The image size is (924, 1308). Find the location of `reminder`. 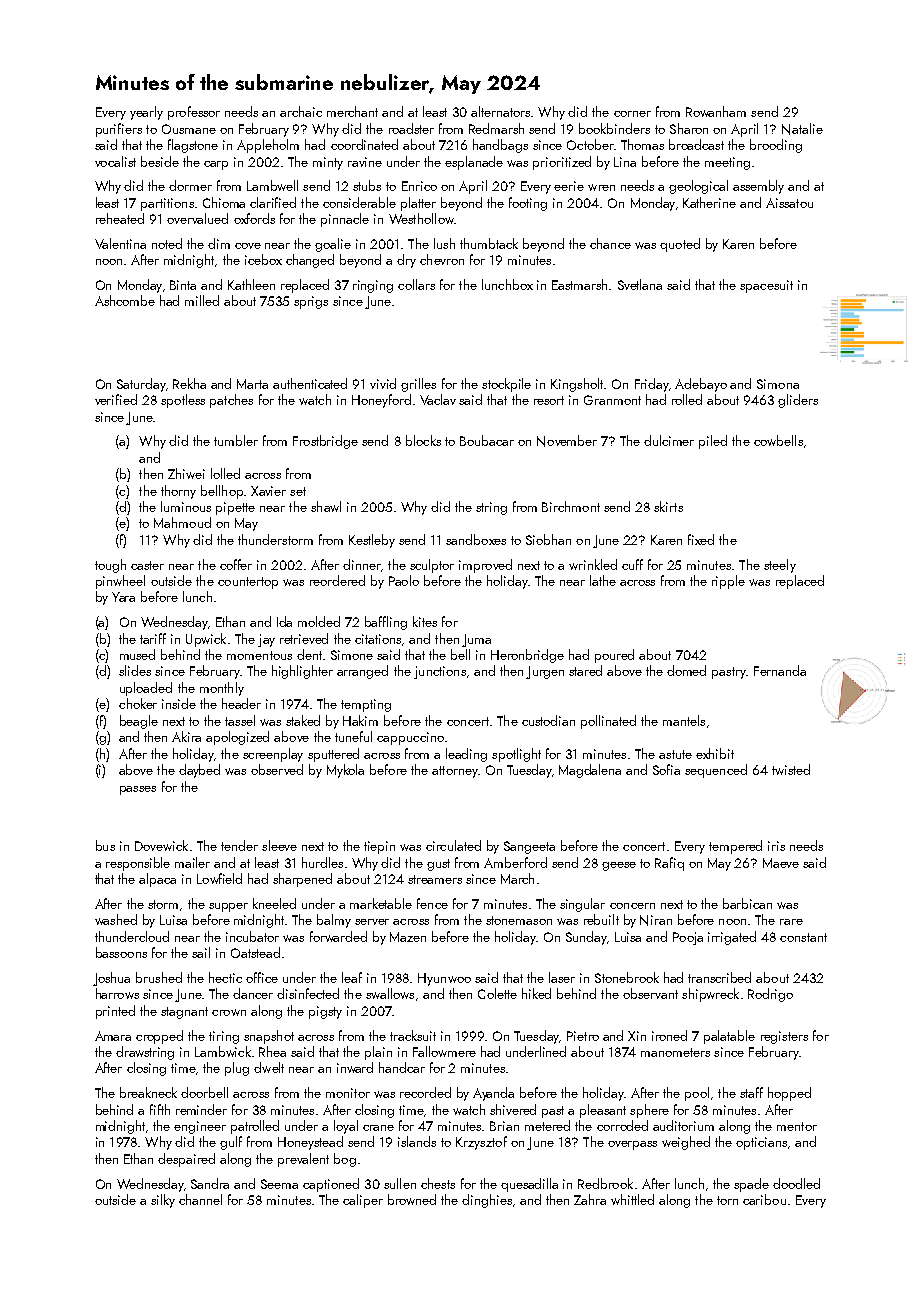

reminder is located at coordinates (201, 1109).
